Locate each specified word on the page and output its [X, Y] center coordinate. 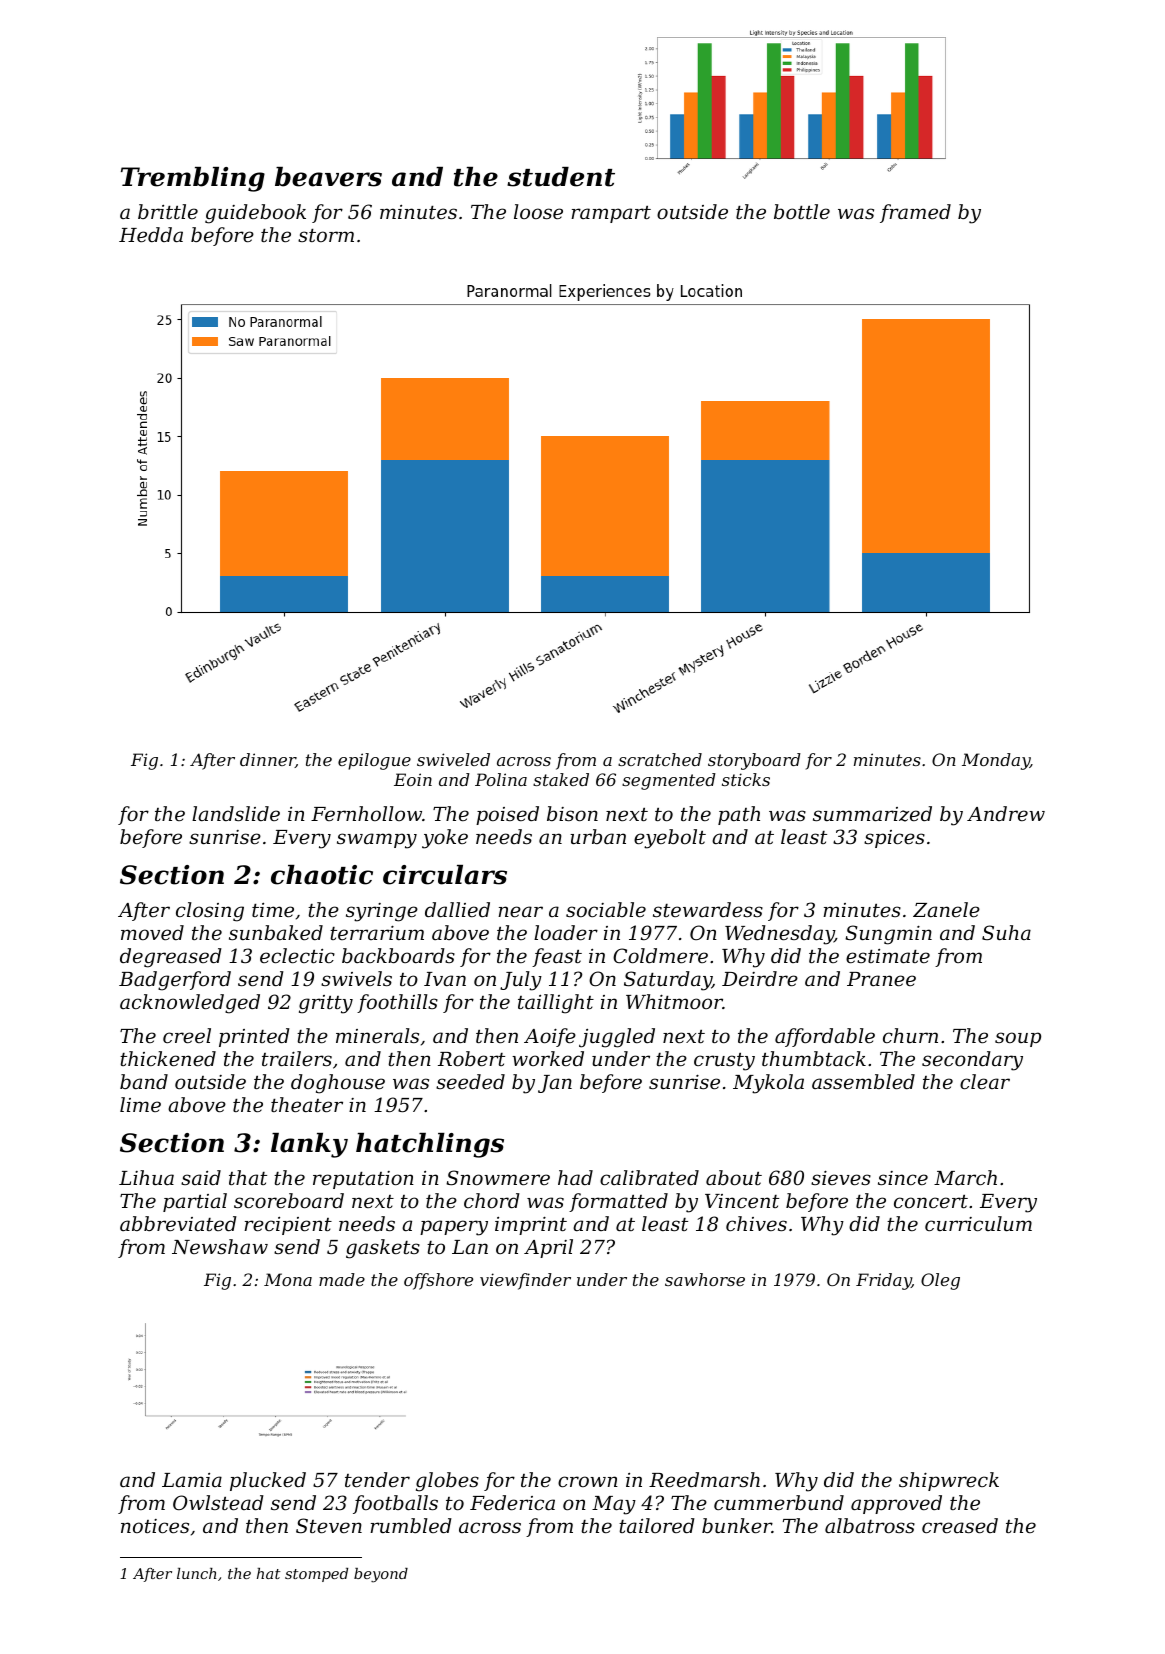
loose [538, 211]
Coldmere [660, 955]
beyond [381, 1575]
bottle [802, 211]
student [561, 177]
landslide [236, 813]
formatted [618, 1202]
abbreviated [178, 1223]
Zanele [946, 909]
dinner [268, 760]
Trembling [193, 179]
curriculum [978, 1223]
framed [915, 213]
